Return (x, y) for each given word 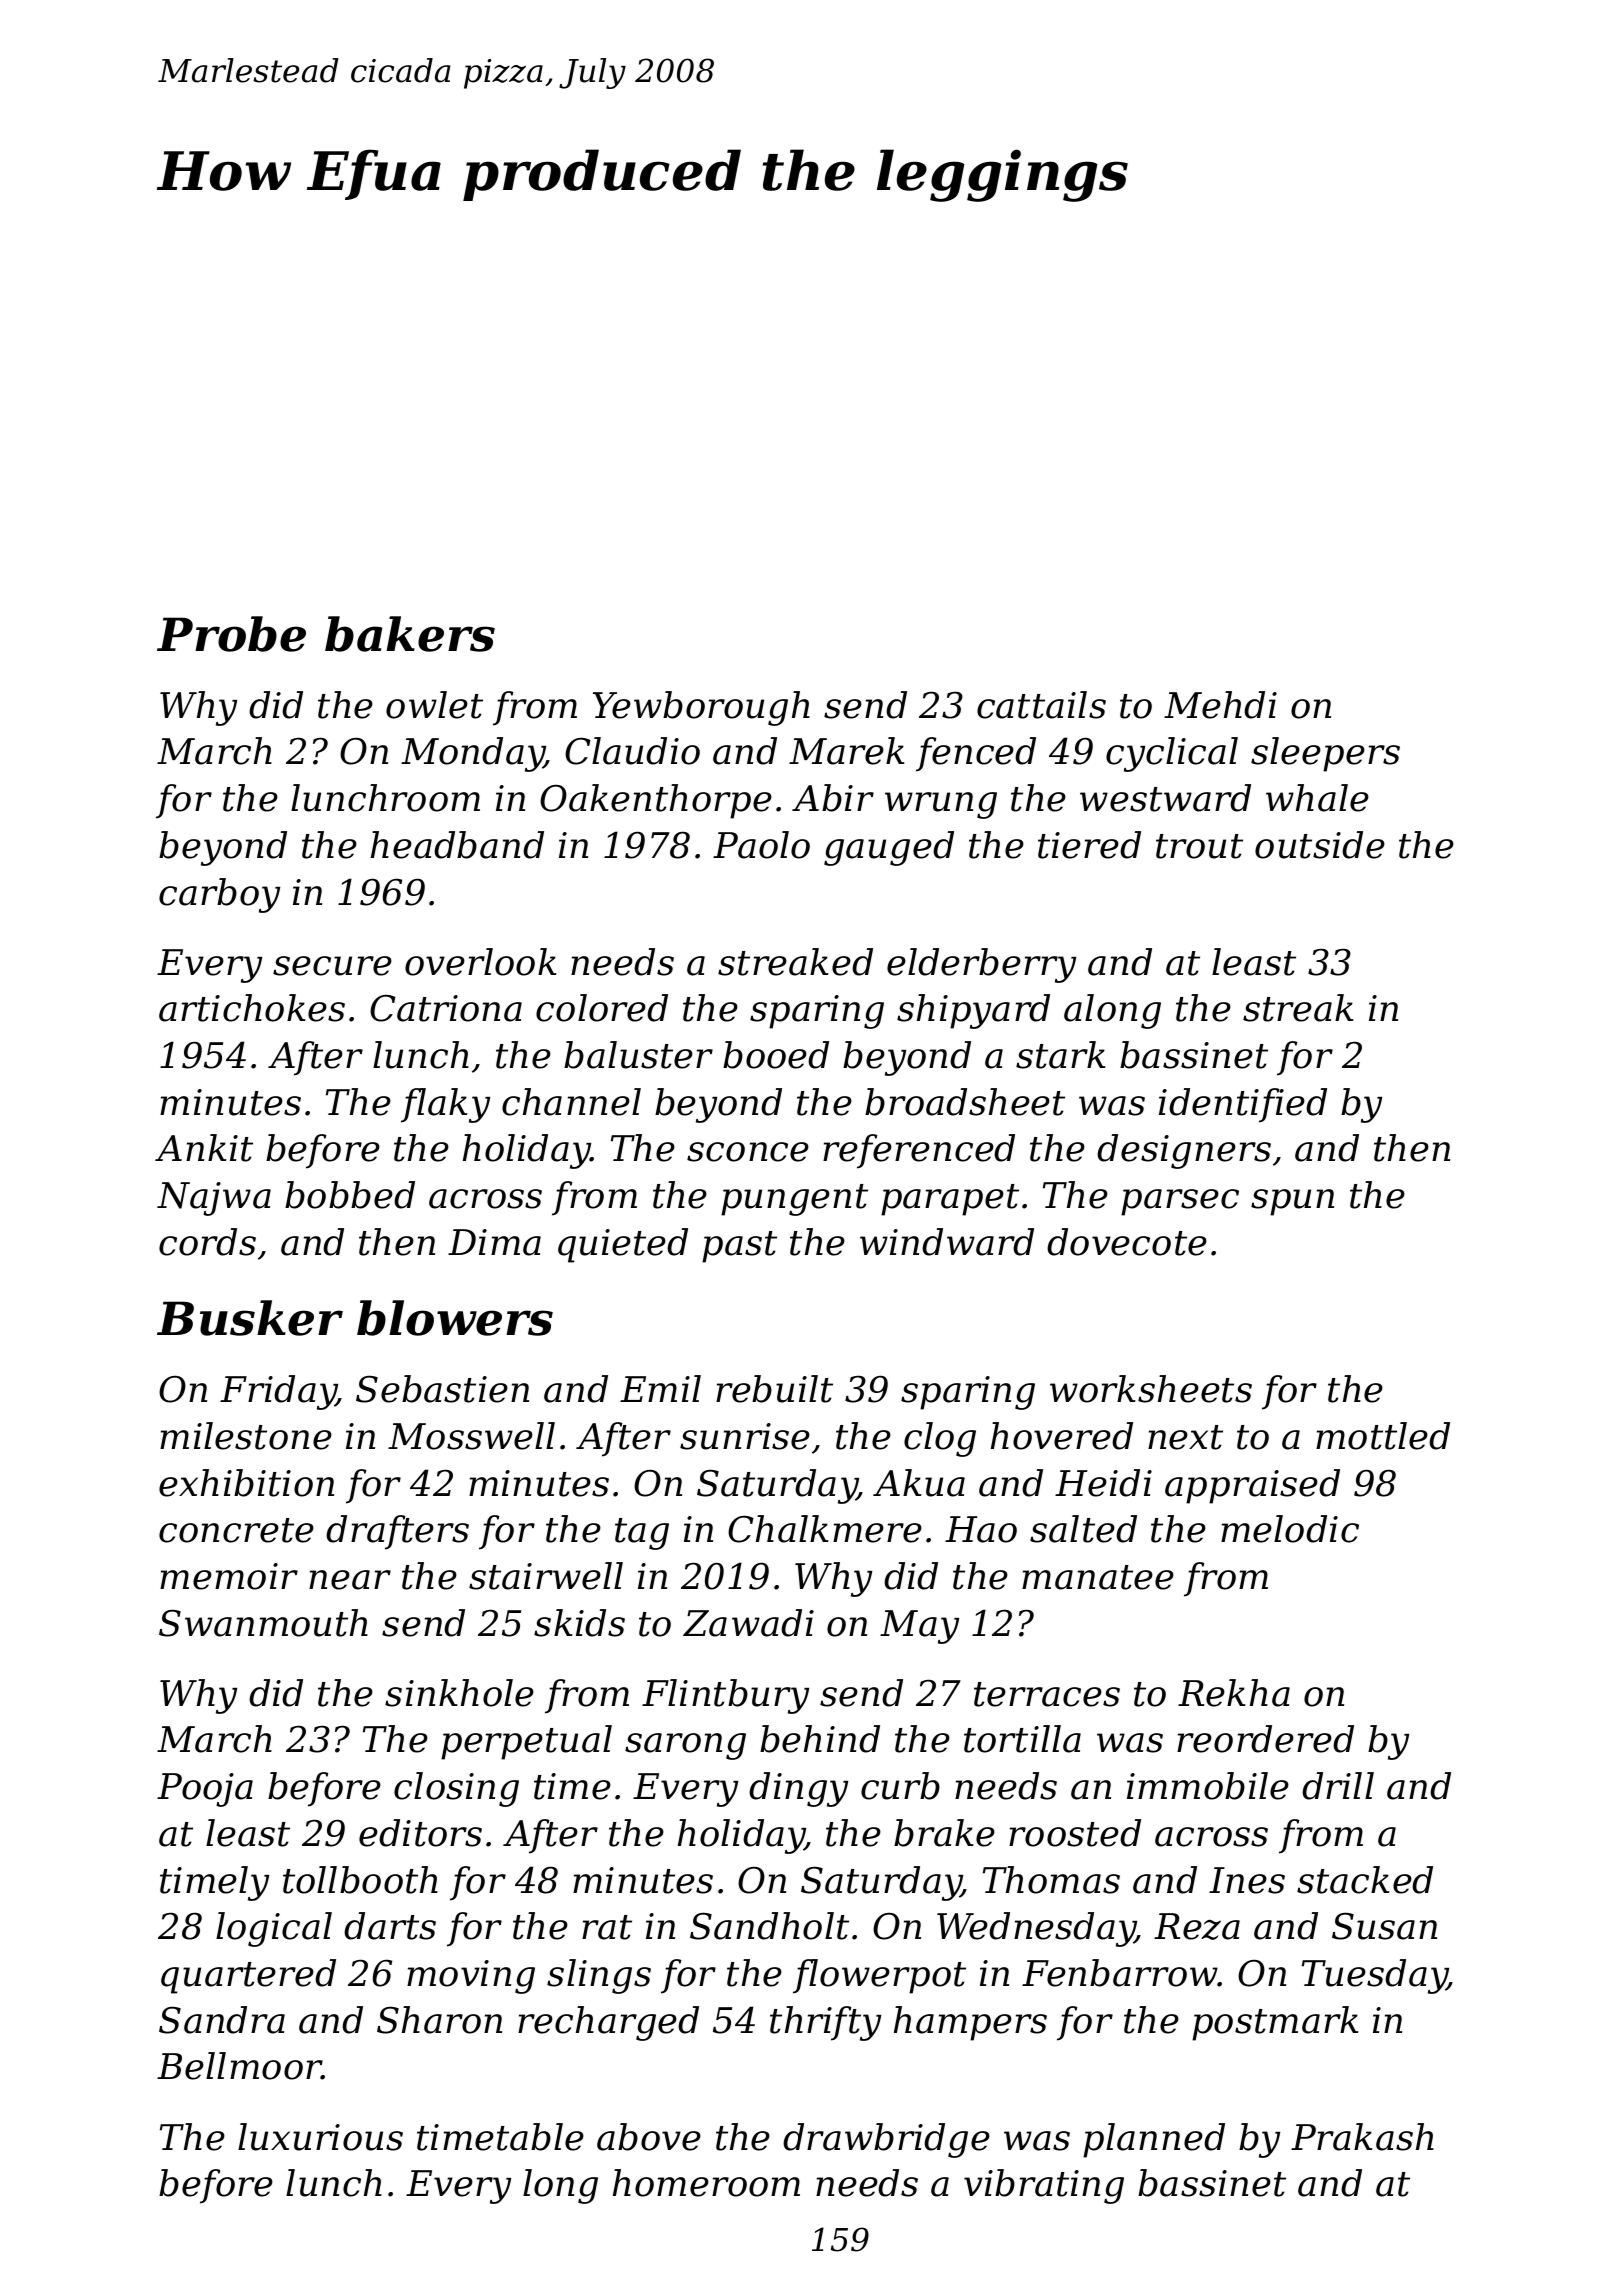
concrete (236, 1530)
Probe (231, 634)
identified (1243, 1105)
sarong (685, 1746)
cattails (1041, 705)
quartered (248, 1976)
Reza (1197, 1926)
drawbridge (886, 2140)
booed (776, 1055)
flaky (445, 1105)
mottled (1383, 1436)
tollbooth (360, 1880)
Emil (660, 1388)
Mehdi (1220, 705)
